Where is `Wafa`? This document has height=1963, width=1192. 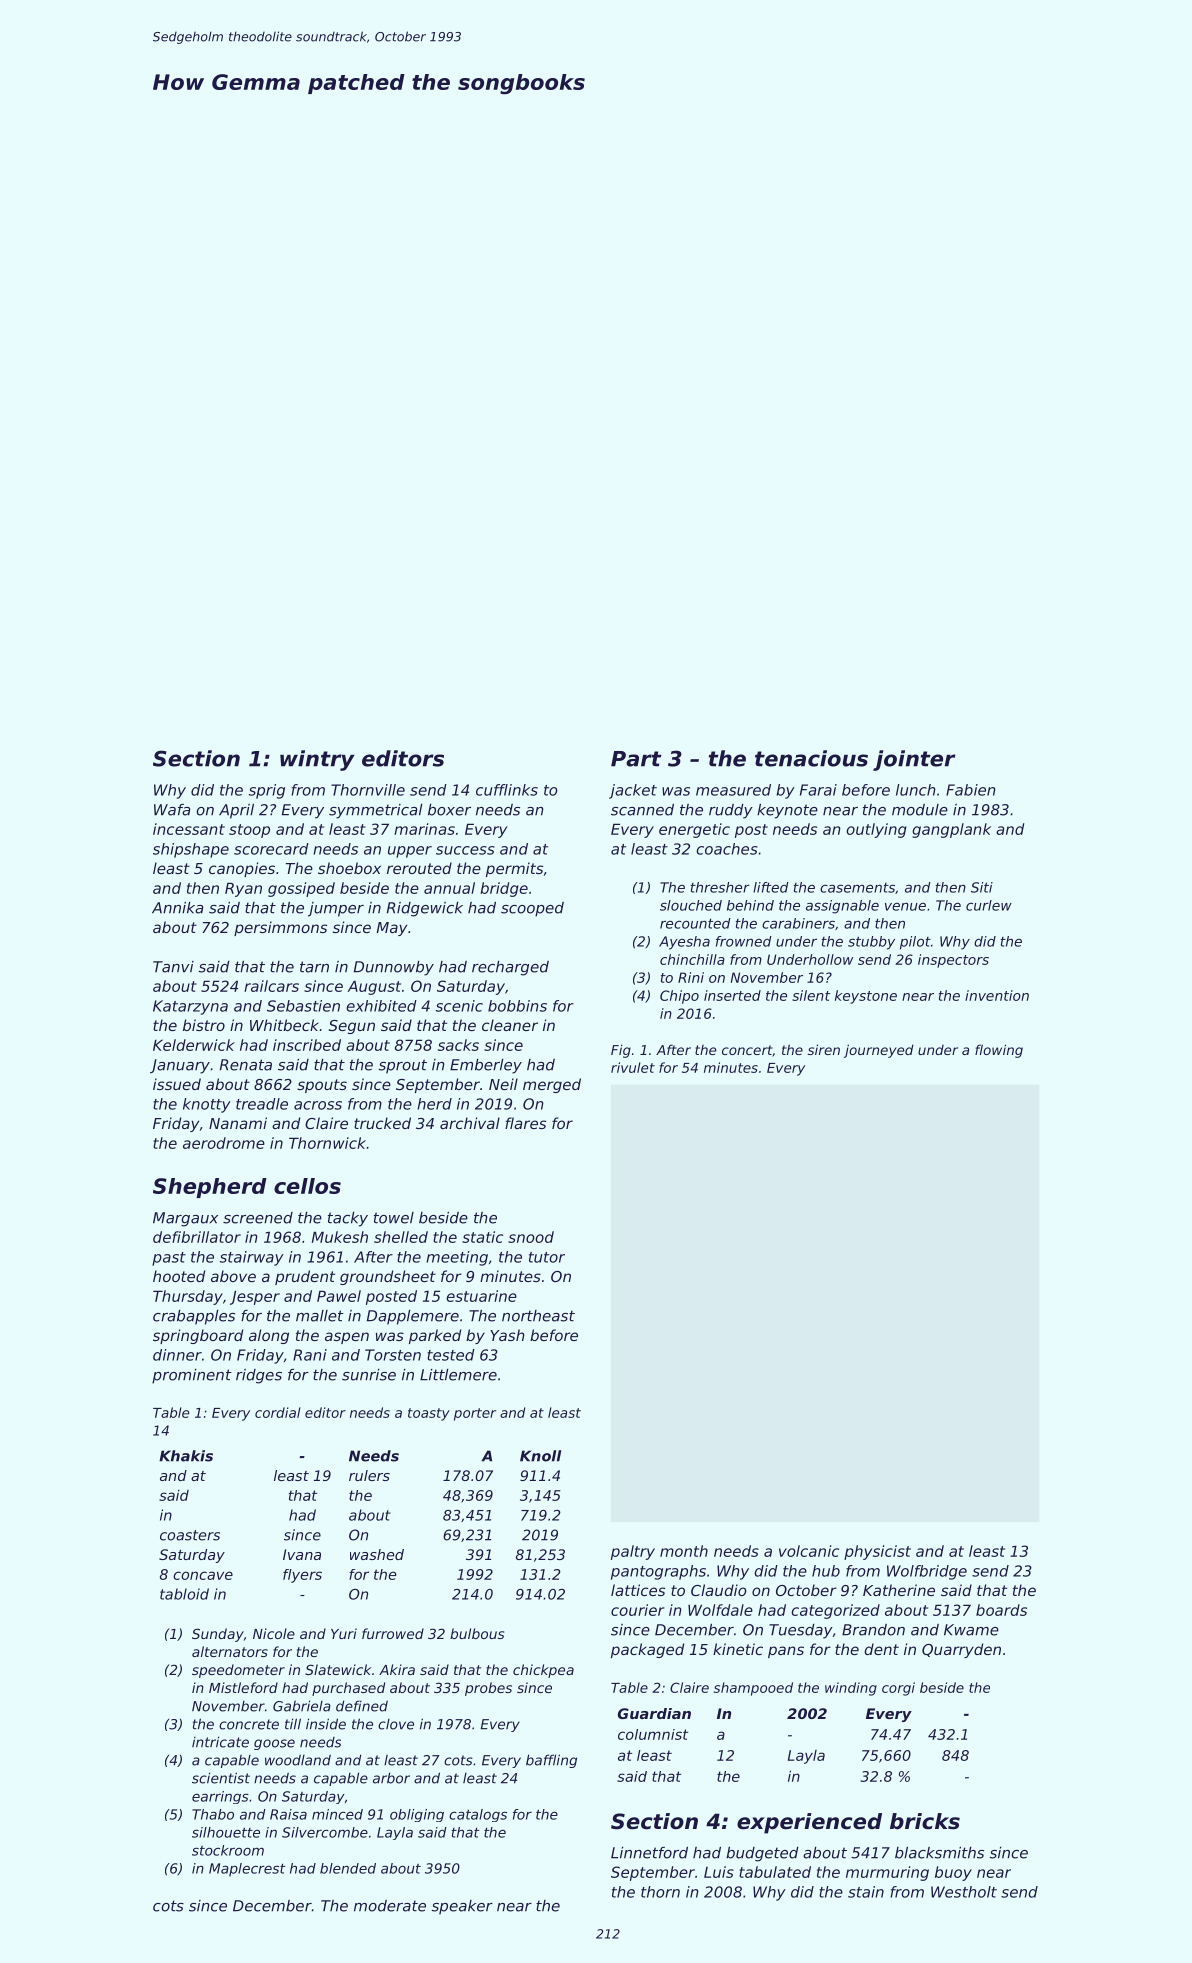
Wafa is located at coordinates (172, 810).
